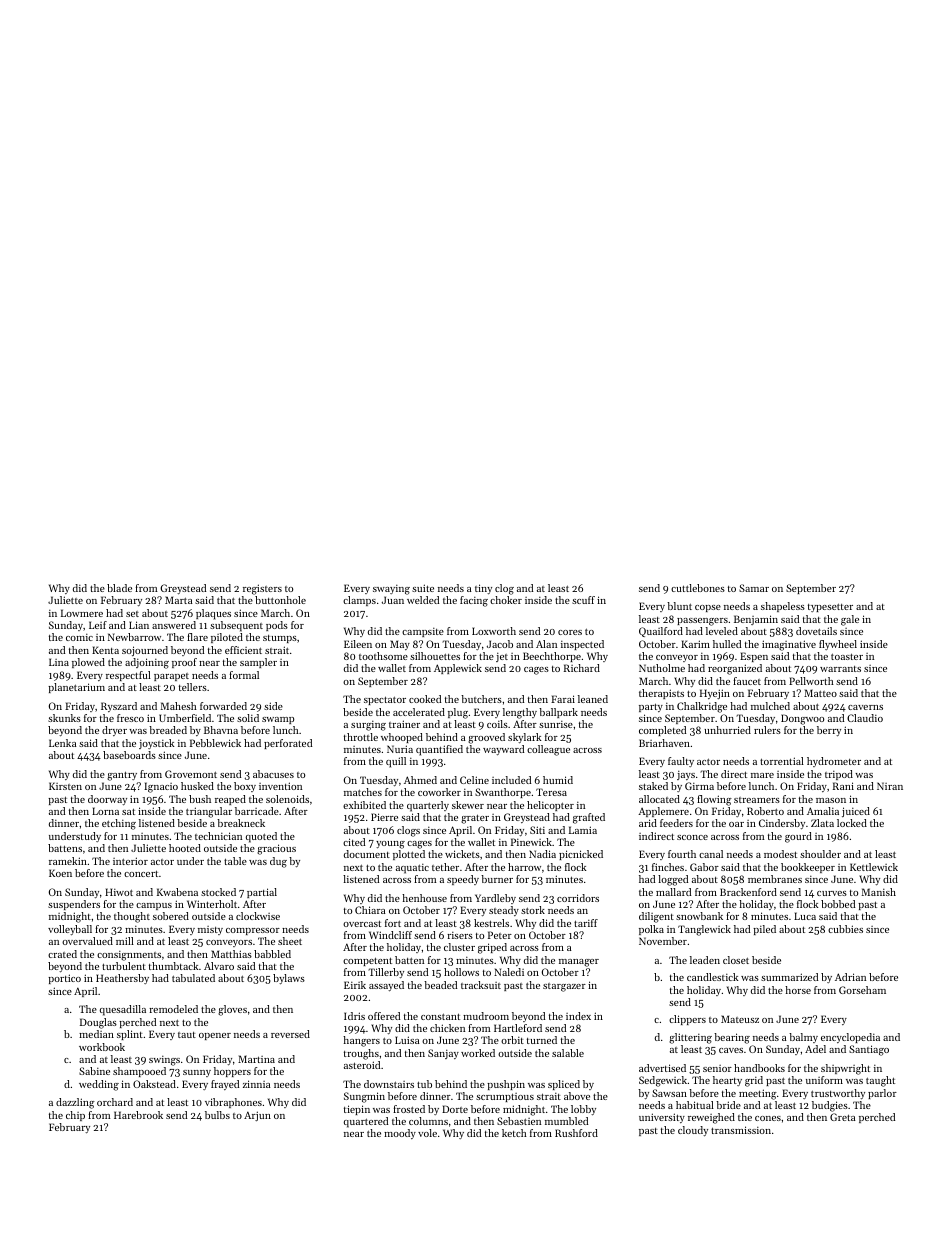 The width and height of the page is (952, 1233). Describe the element at coordinates (218, 836) in the page. I see `technician` at that location.
